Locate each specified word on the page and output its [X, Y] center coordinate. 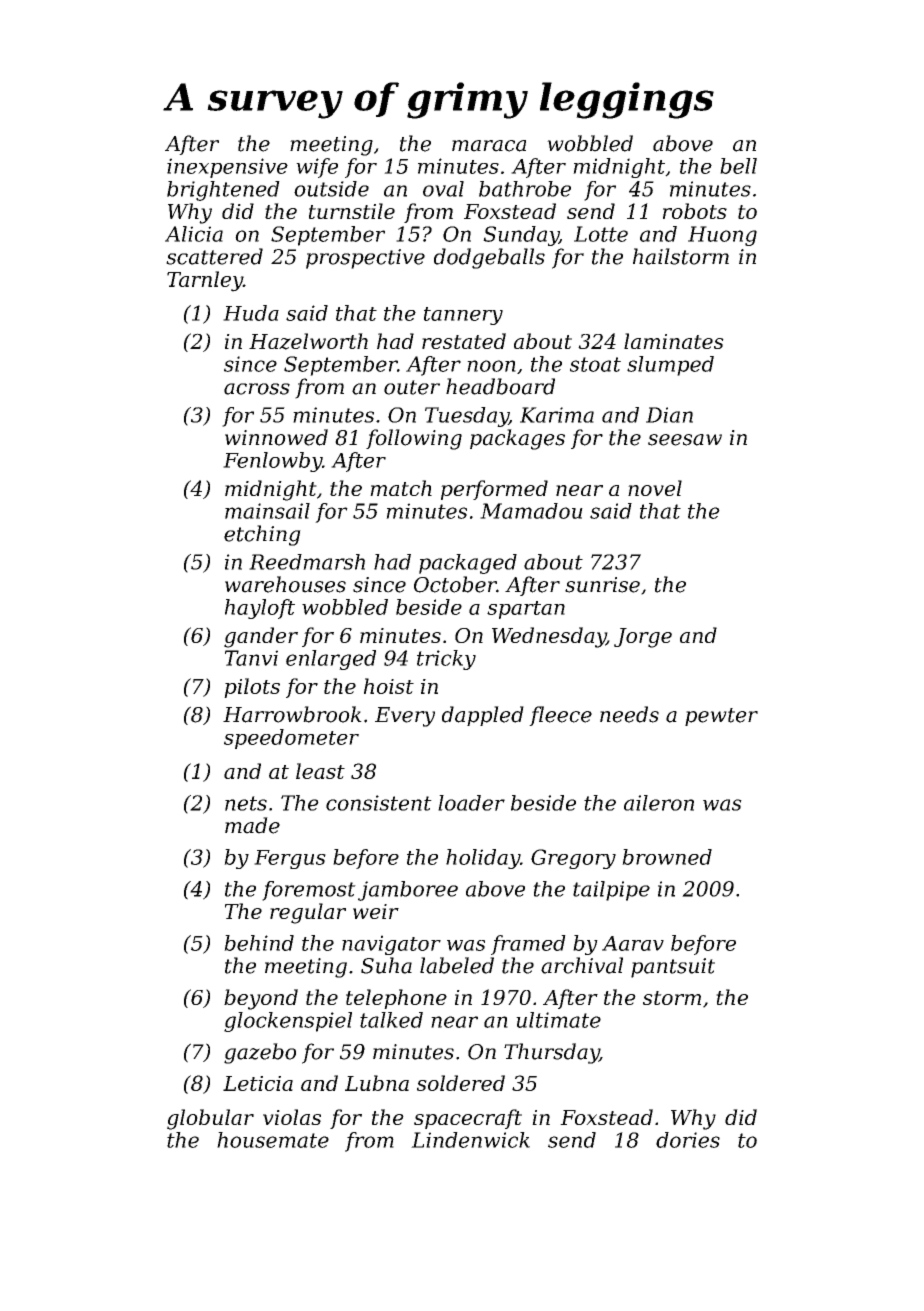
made [252, 825]
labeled [457, 965]
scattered [214, 256]
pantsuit [673, 968]
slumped [670, 366]
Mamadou [531, 511]
